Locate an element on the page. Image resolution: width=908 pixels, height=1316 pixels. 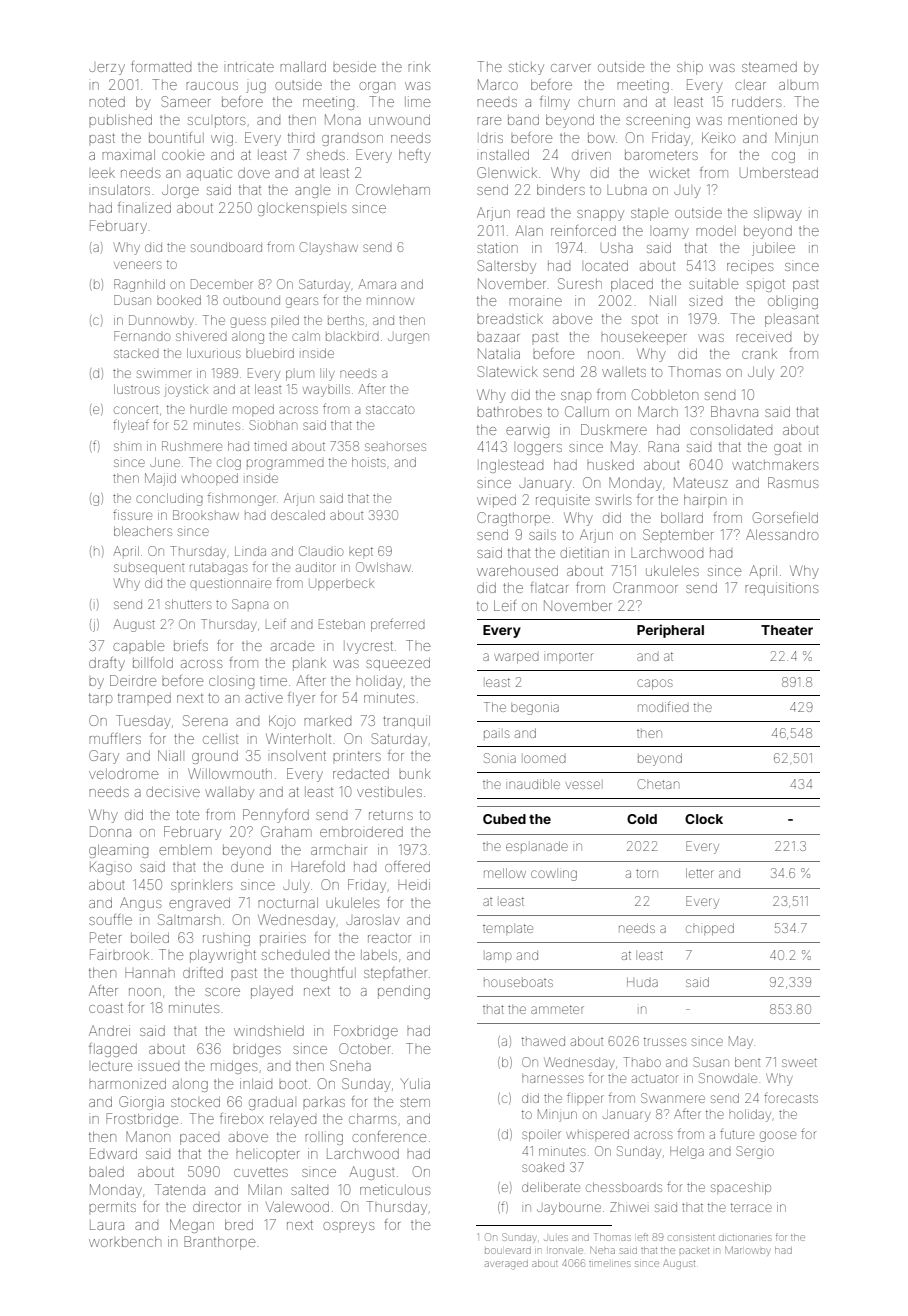
Cranmoor is located at coordinates (645, 587).
